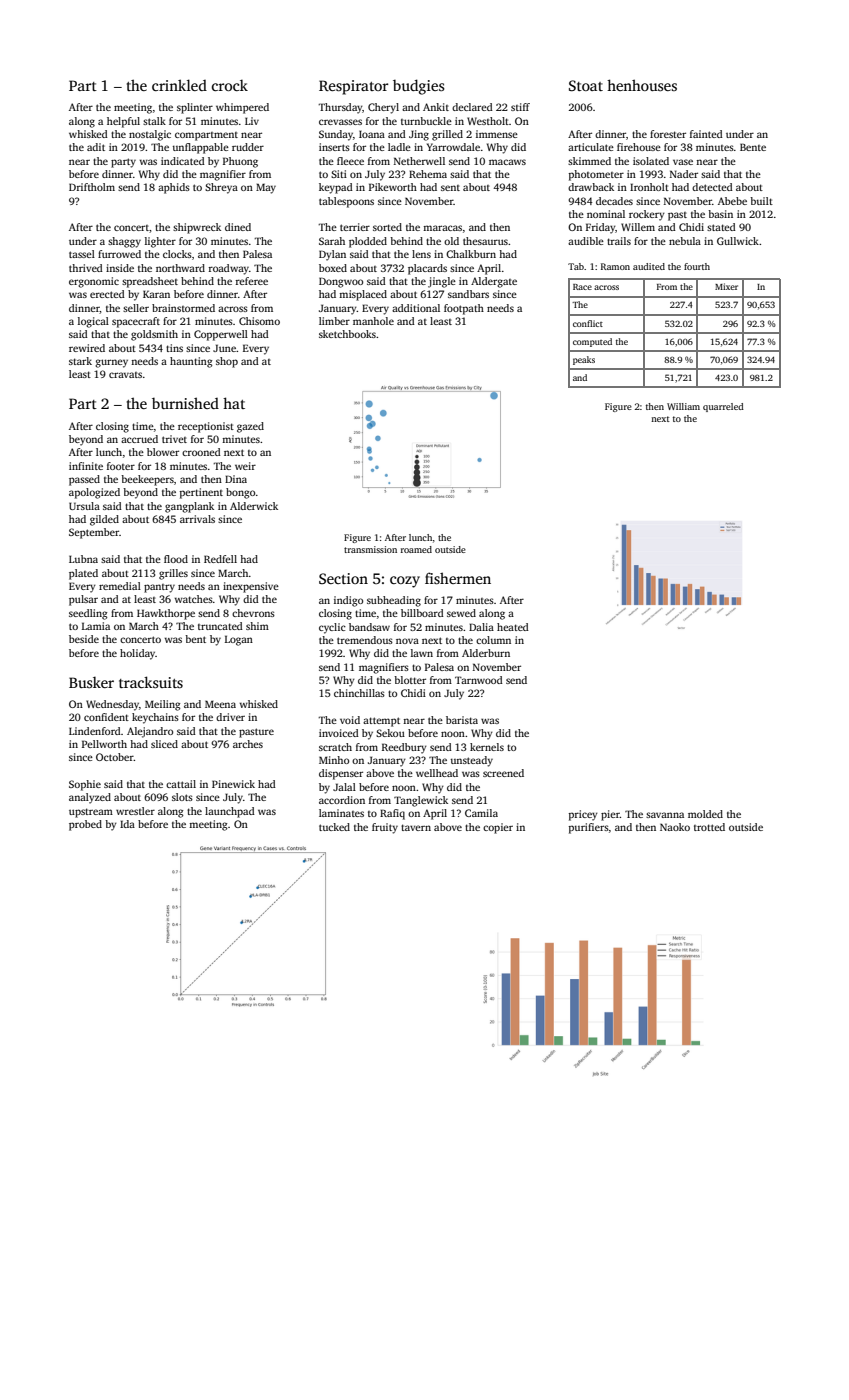  What do you see at coordinates (194, 599) in the image?
I see `watches` at bounding box center [194, 599].
